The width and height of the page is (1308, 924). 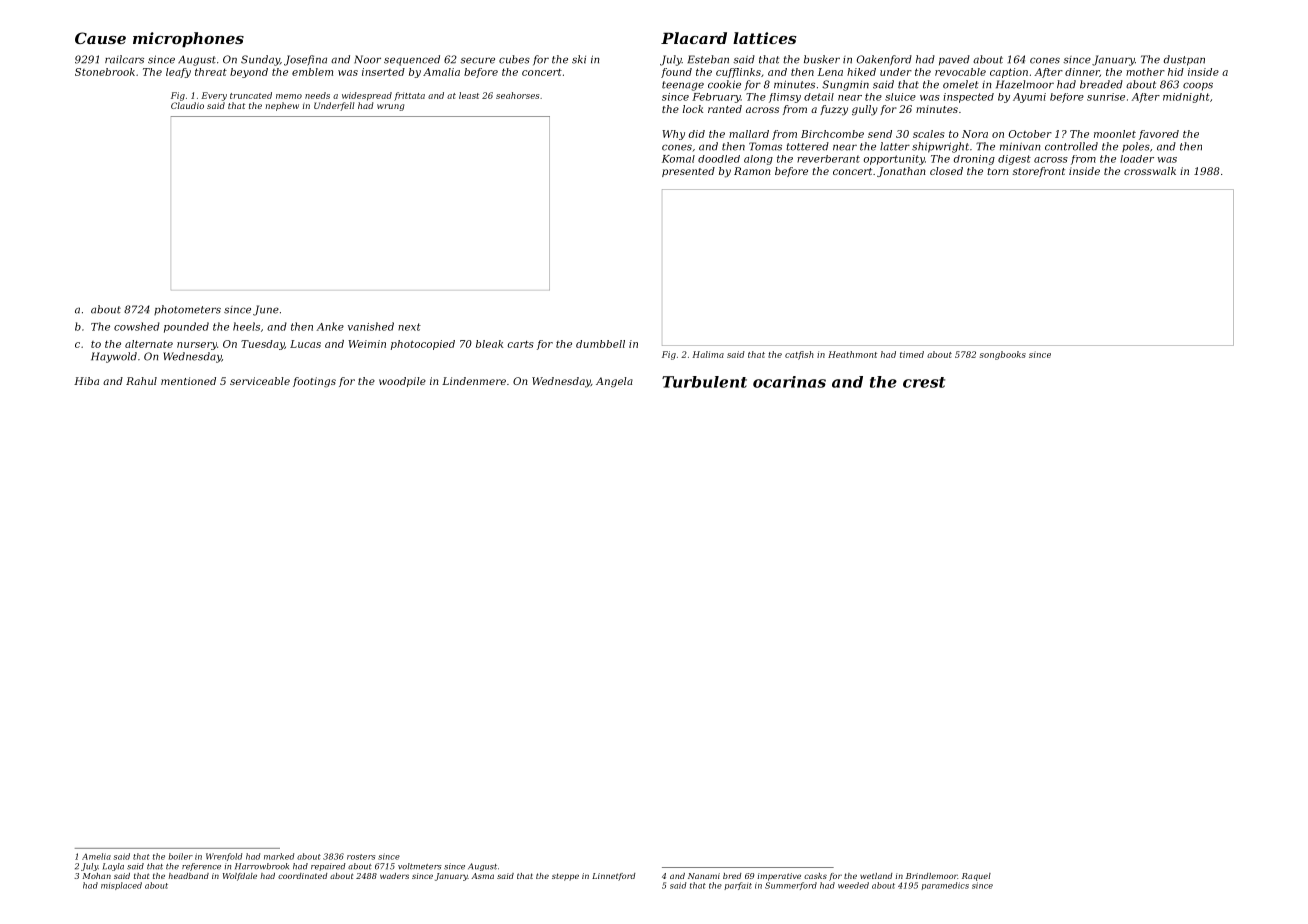 What do you see at coordinates (402, 382) in the page?
I see `woodpile` at bounding box center [402, 382].
